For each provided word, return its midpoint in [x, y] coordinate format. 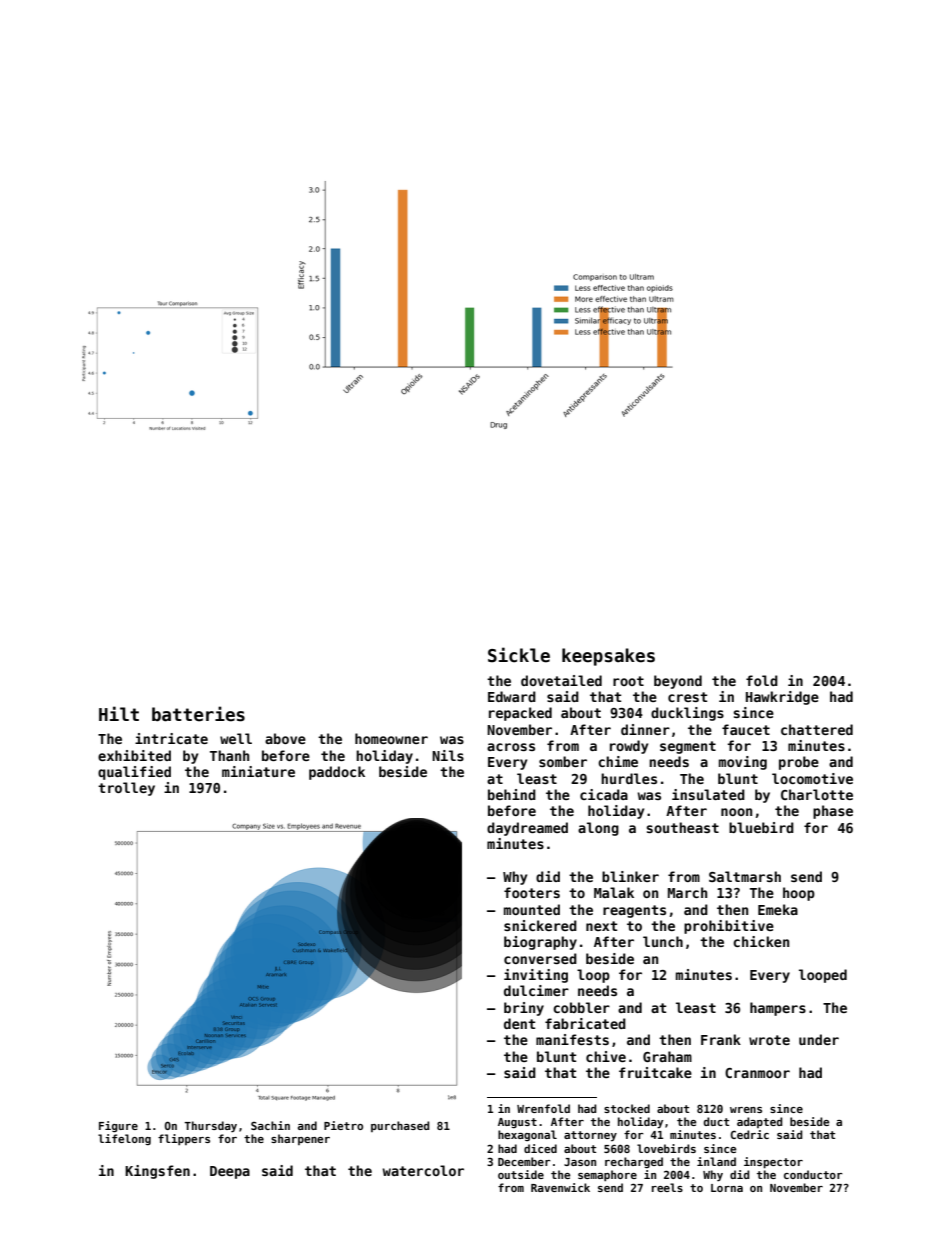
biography [540, 943]
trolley [126, 789]
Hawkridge [782, 698]
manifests [572, 1039]
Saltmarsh [745, 876]
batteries [198, 714]
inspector [773, 1162]
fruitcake [655, 1072]
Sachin [270, 1125]
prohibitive [729, 927]
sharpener [300, 1139]
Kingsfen [157, 1172]
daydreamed [527, 829]
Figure [118, 1126]
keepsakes [608, 657]
